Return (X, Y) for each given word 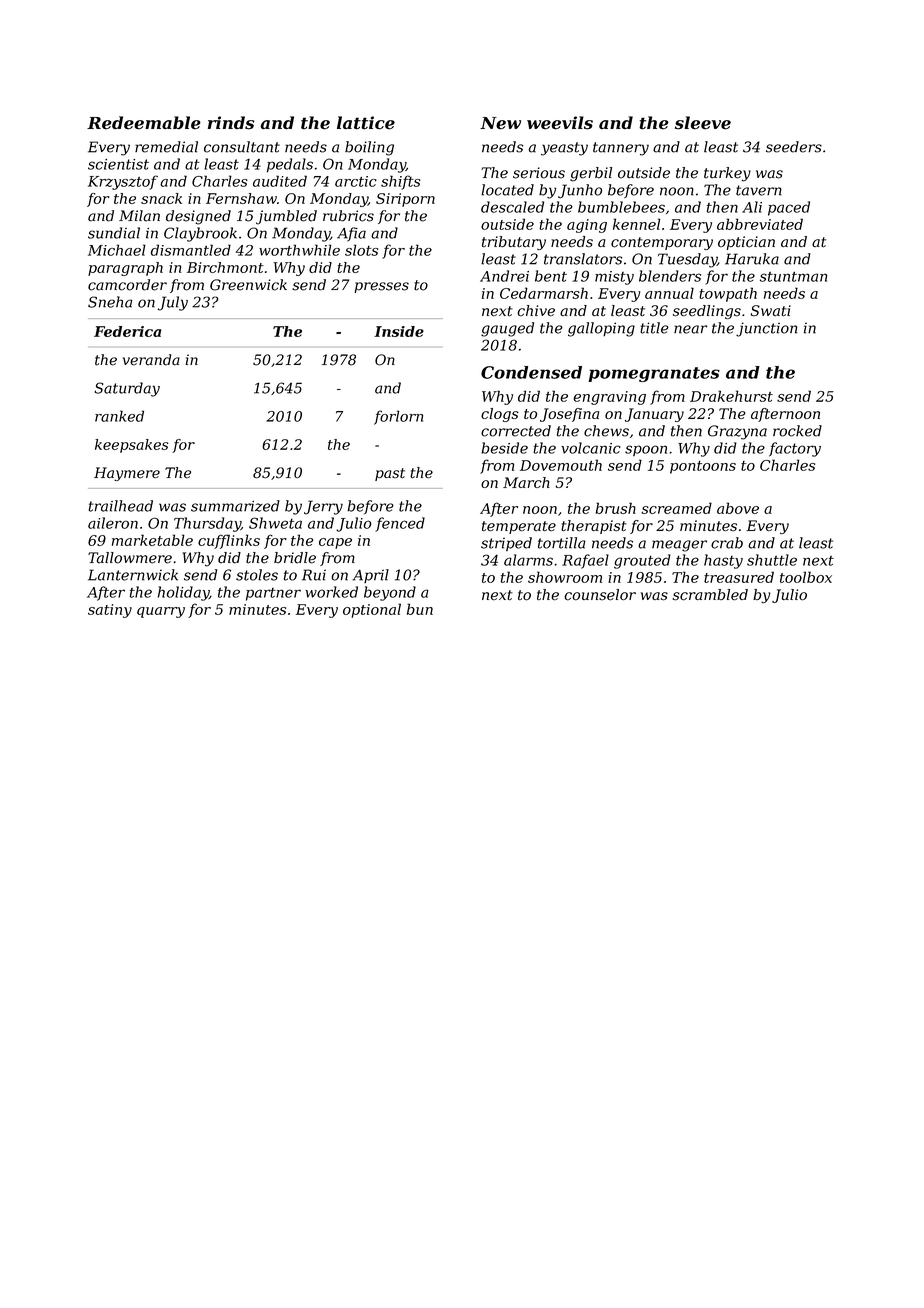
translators (583, 259)
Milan (139, 216)
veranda (151, 360)
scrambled (710, 595)
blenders (670, 276)
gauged (507, 329)
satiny (110, 611)
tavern (759, 190)
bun (420, 609)
